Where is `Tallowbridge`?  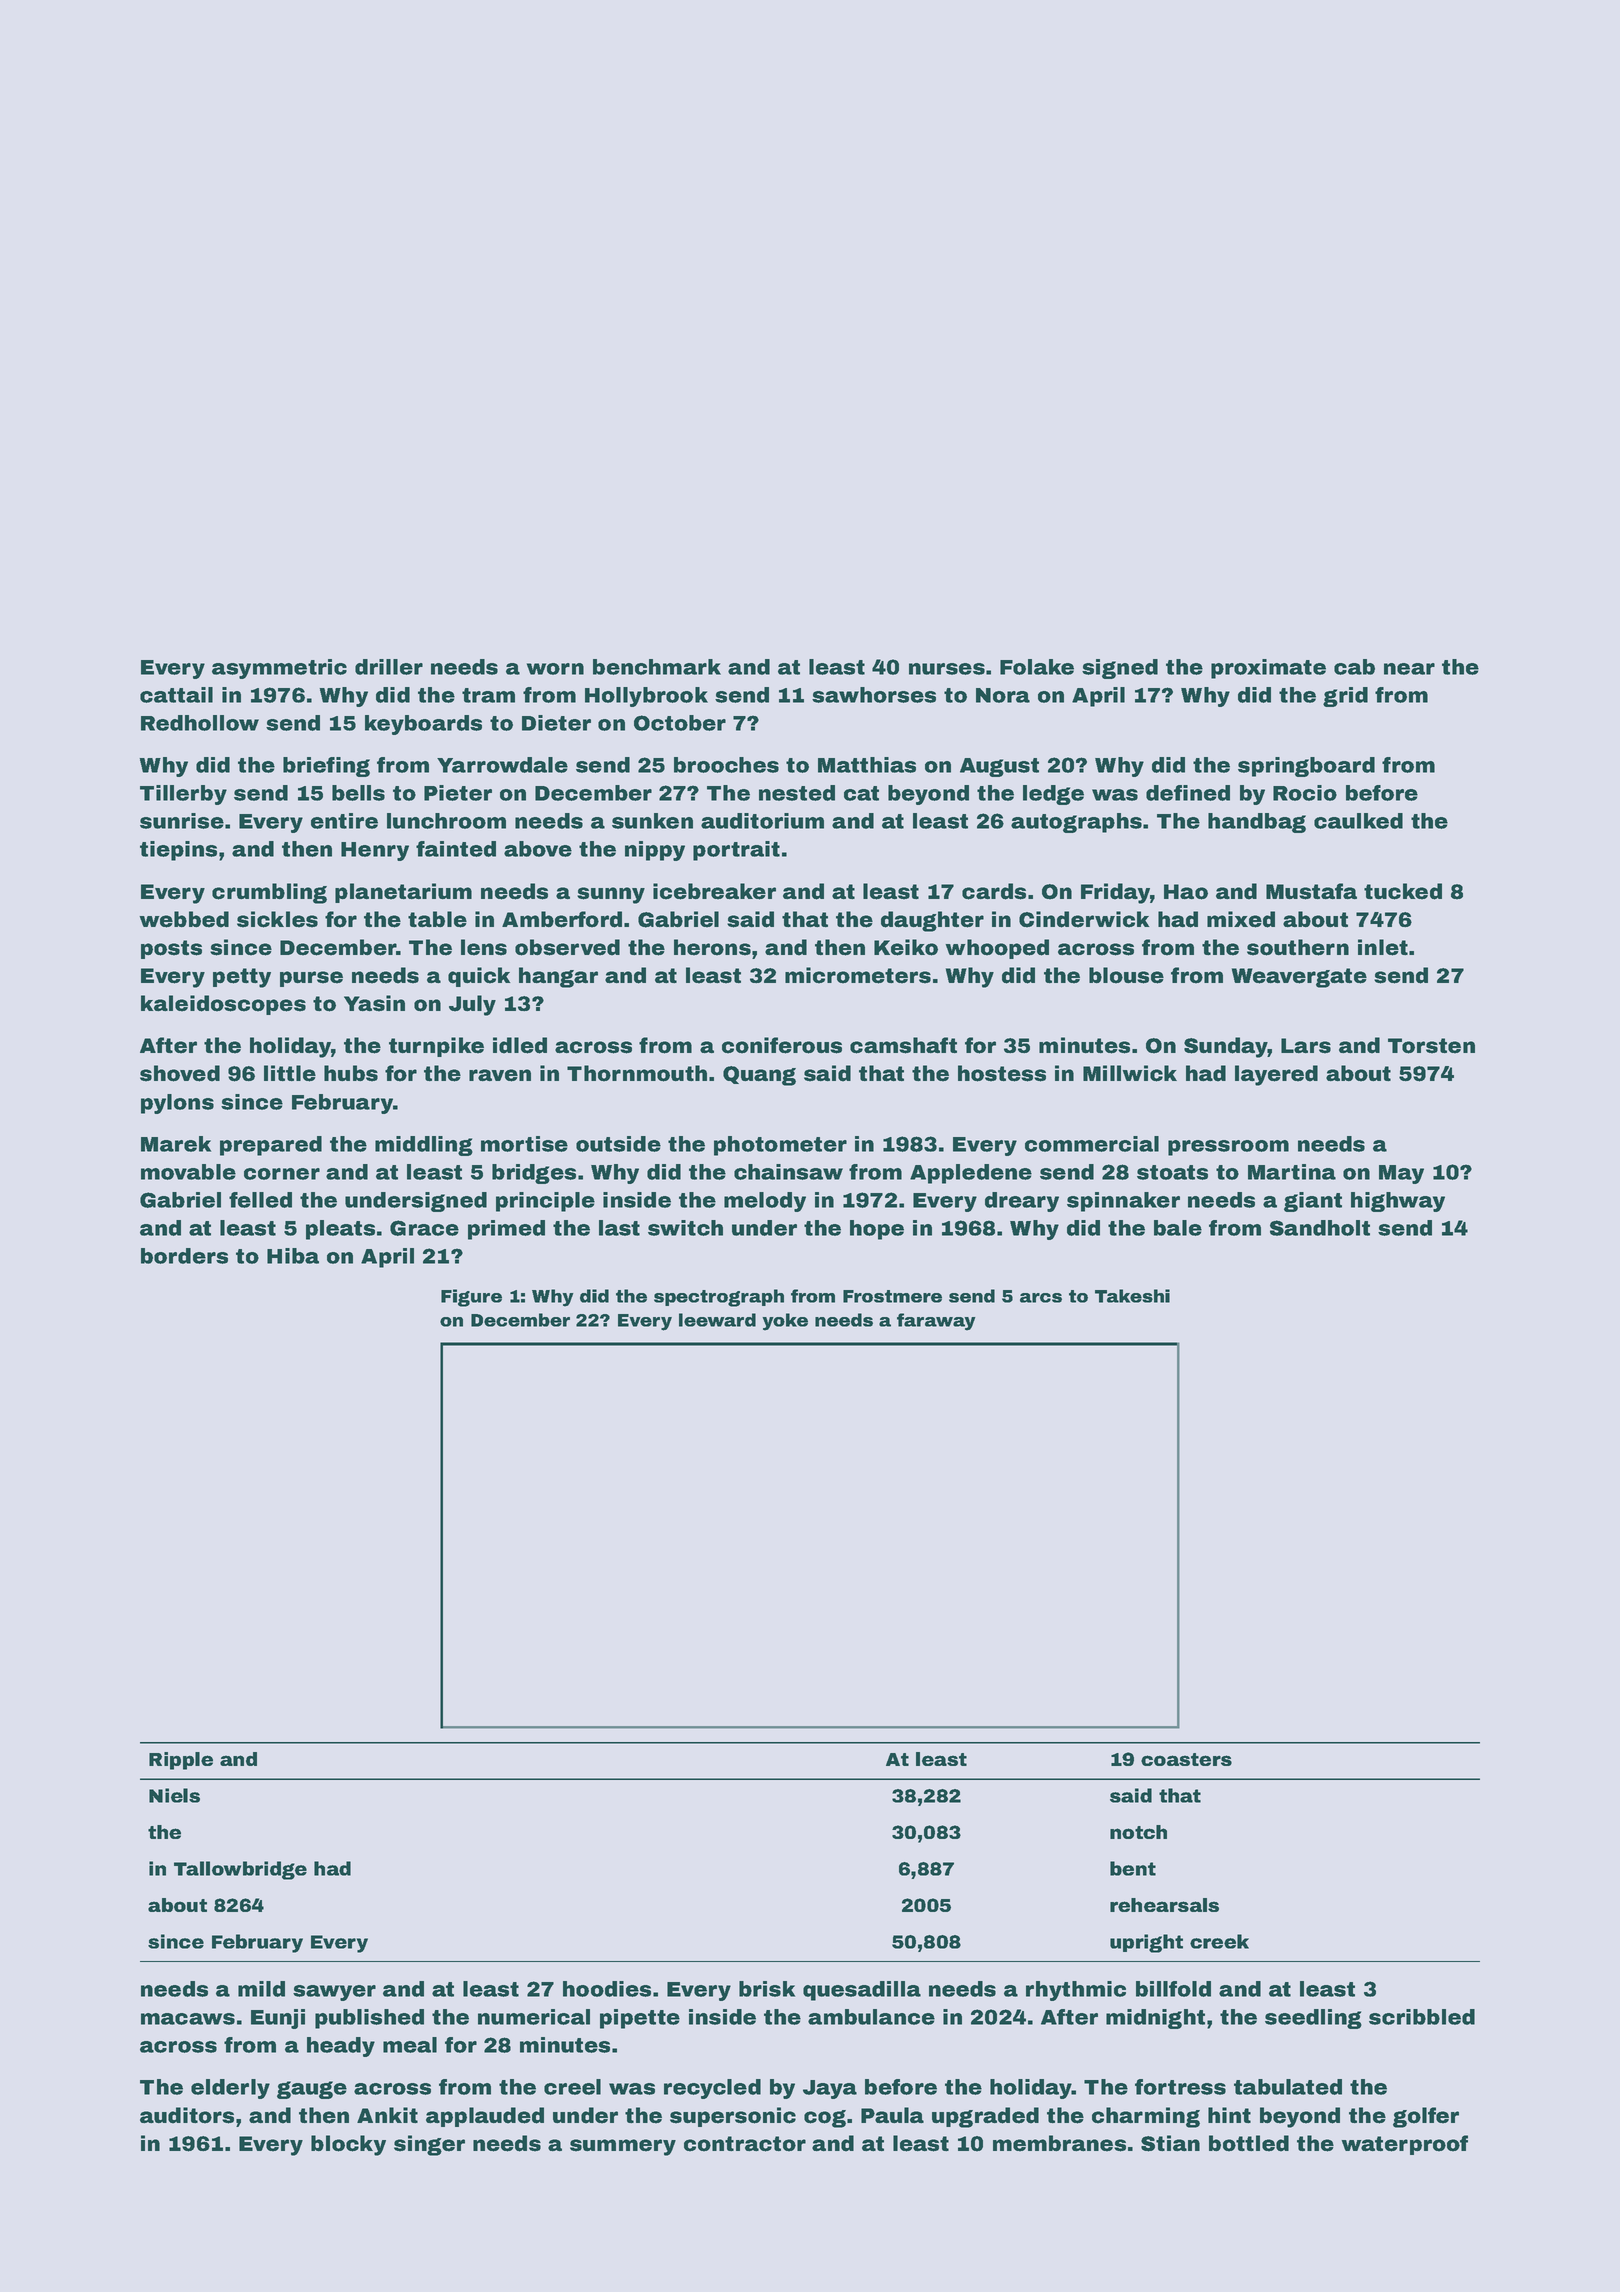
Tallowbridge is located at coordinates (240, 1870).
